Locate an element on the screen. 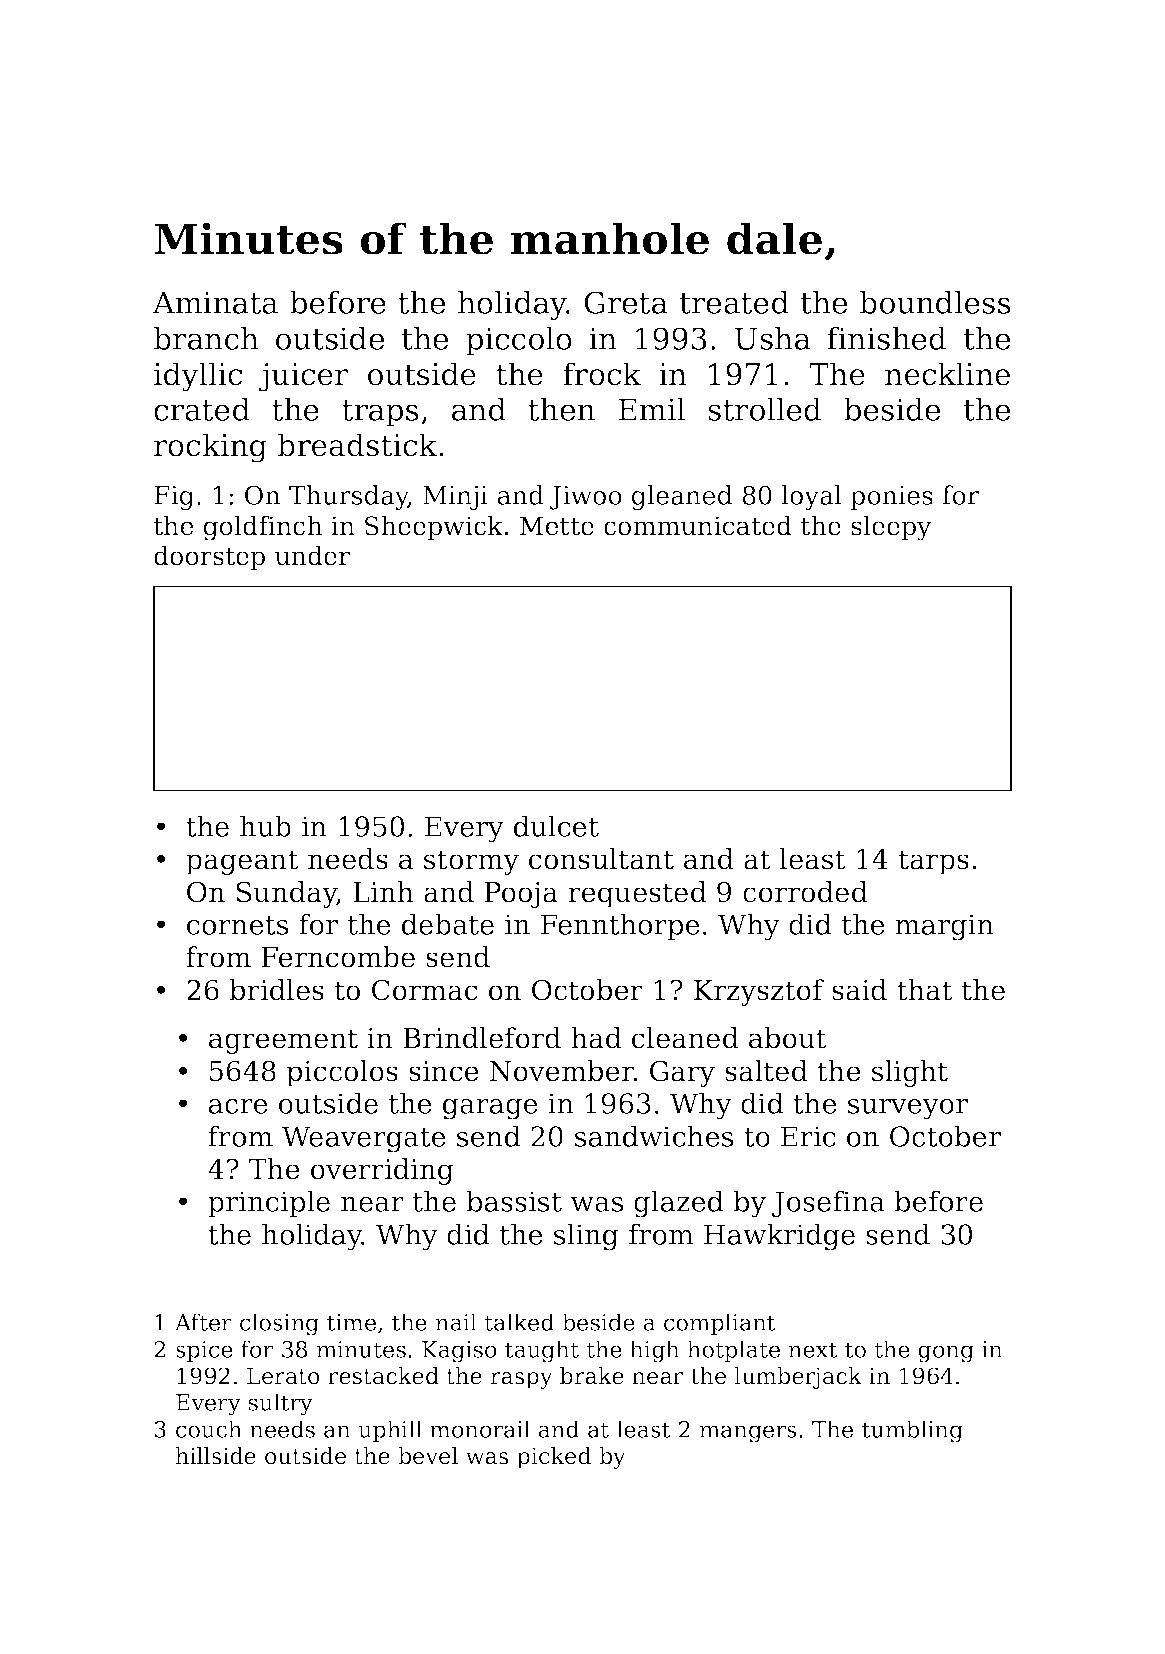  agreement is located at coordinates (283, 1041).
